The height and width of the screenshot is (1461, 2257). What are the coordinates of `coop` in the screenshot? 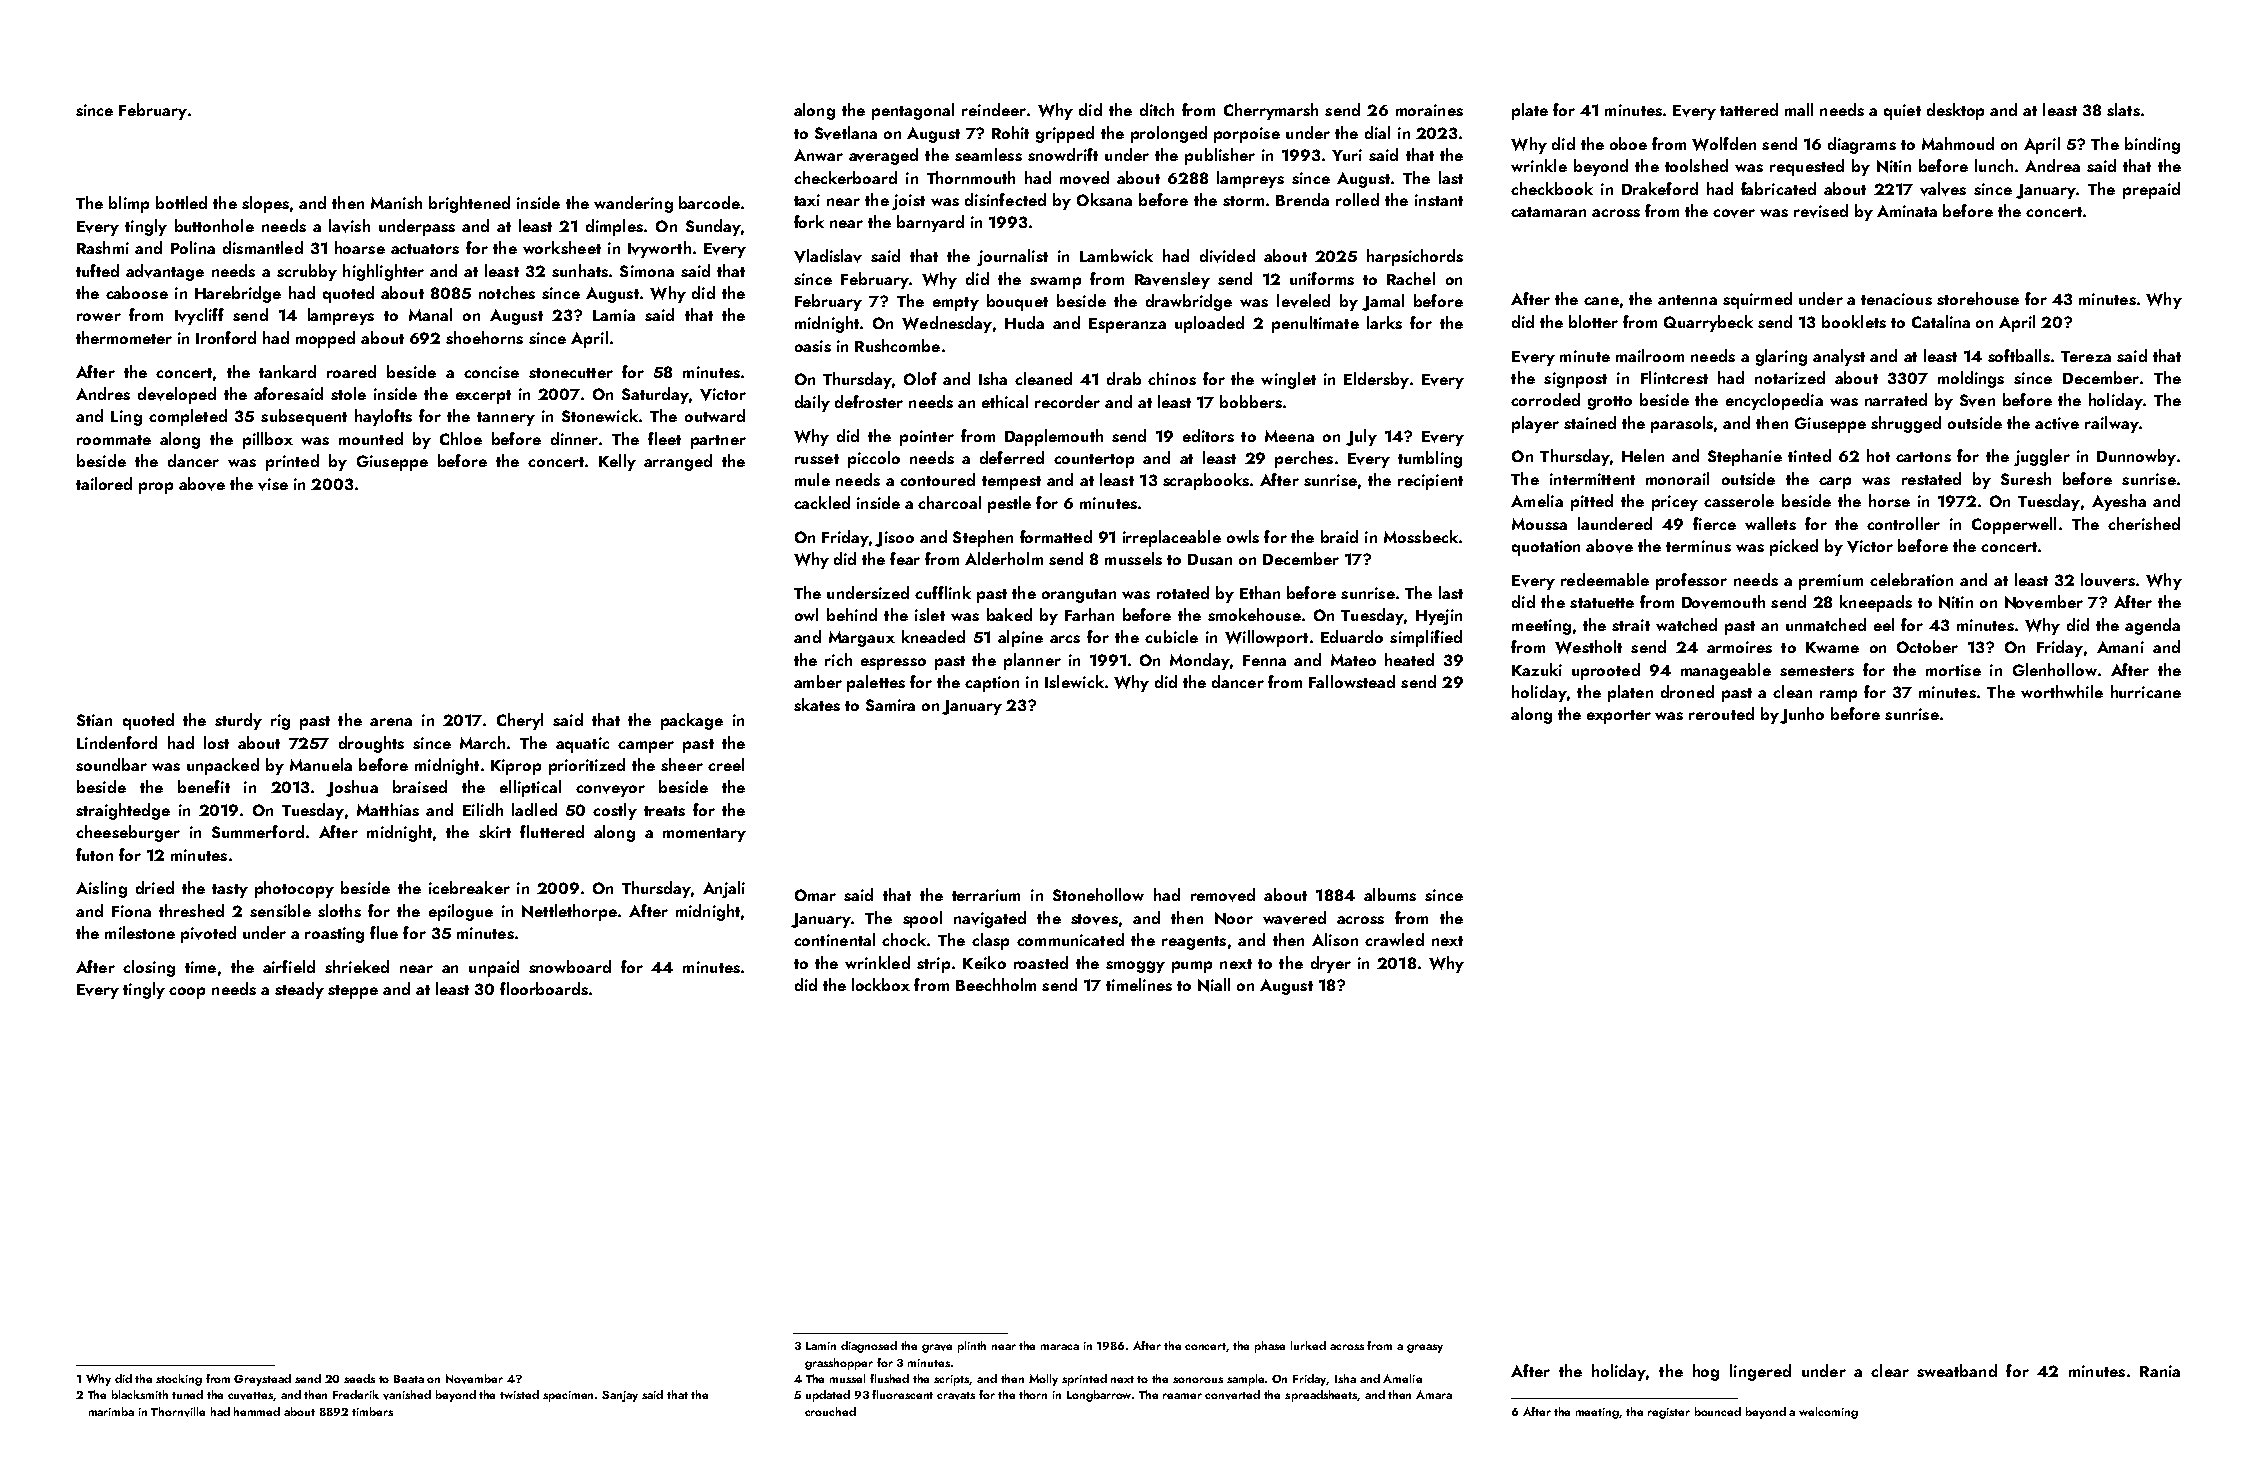 It's located at (187, 993).
